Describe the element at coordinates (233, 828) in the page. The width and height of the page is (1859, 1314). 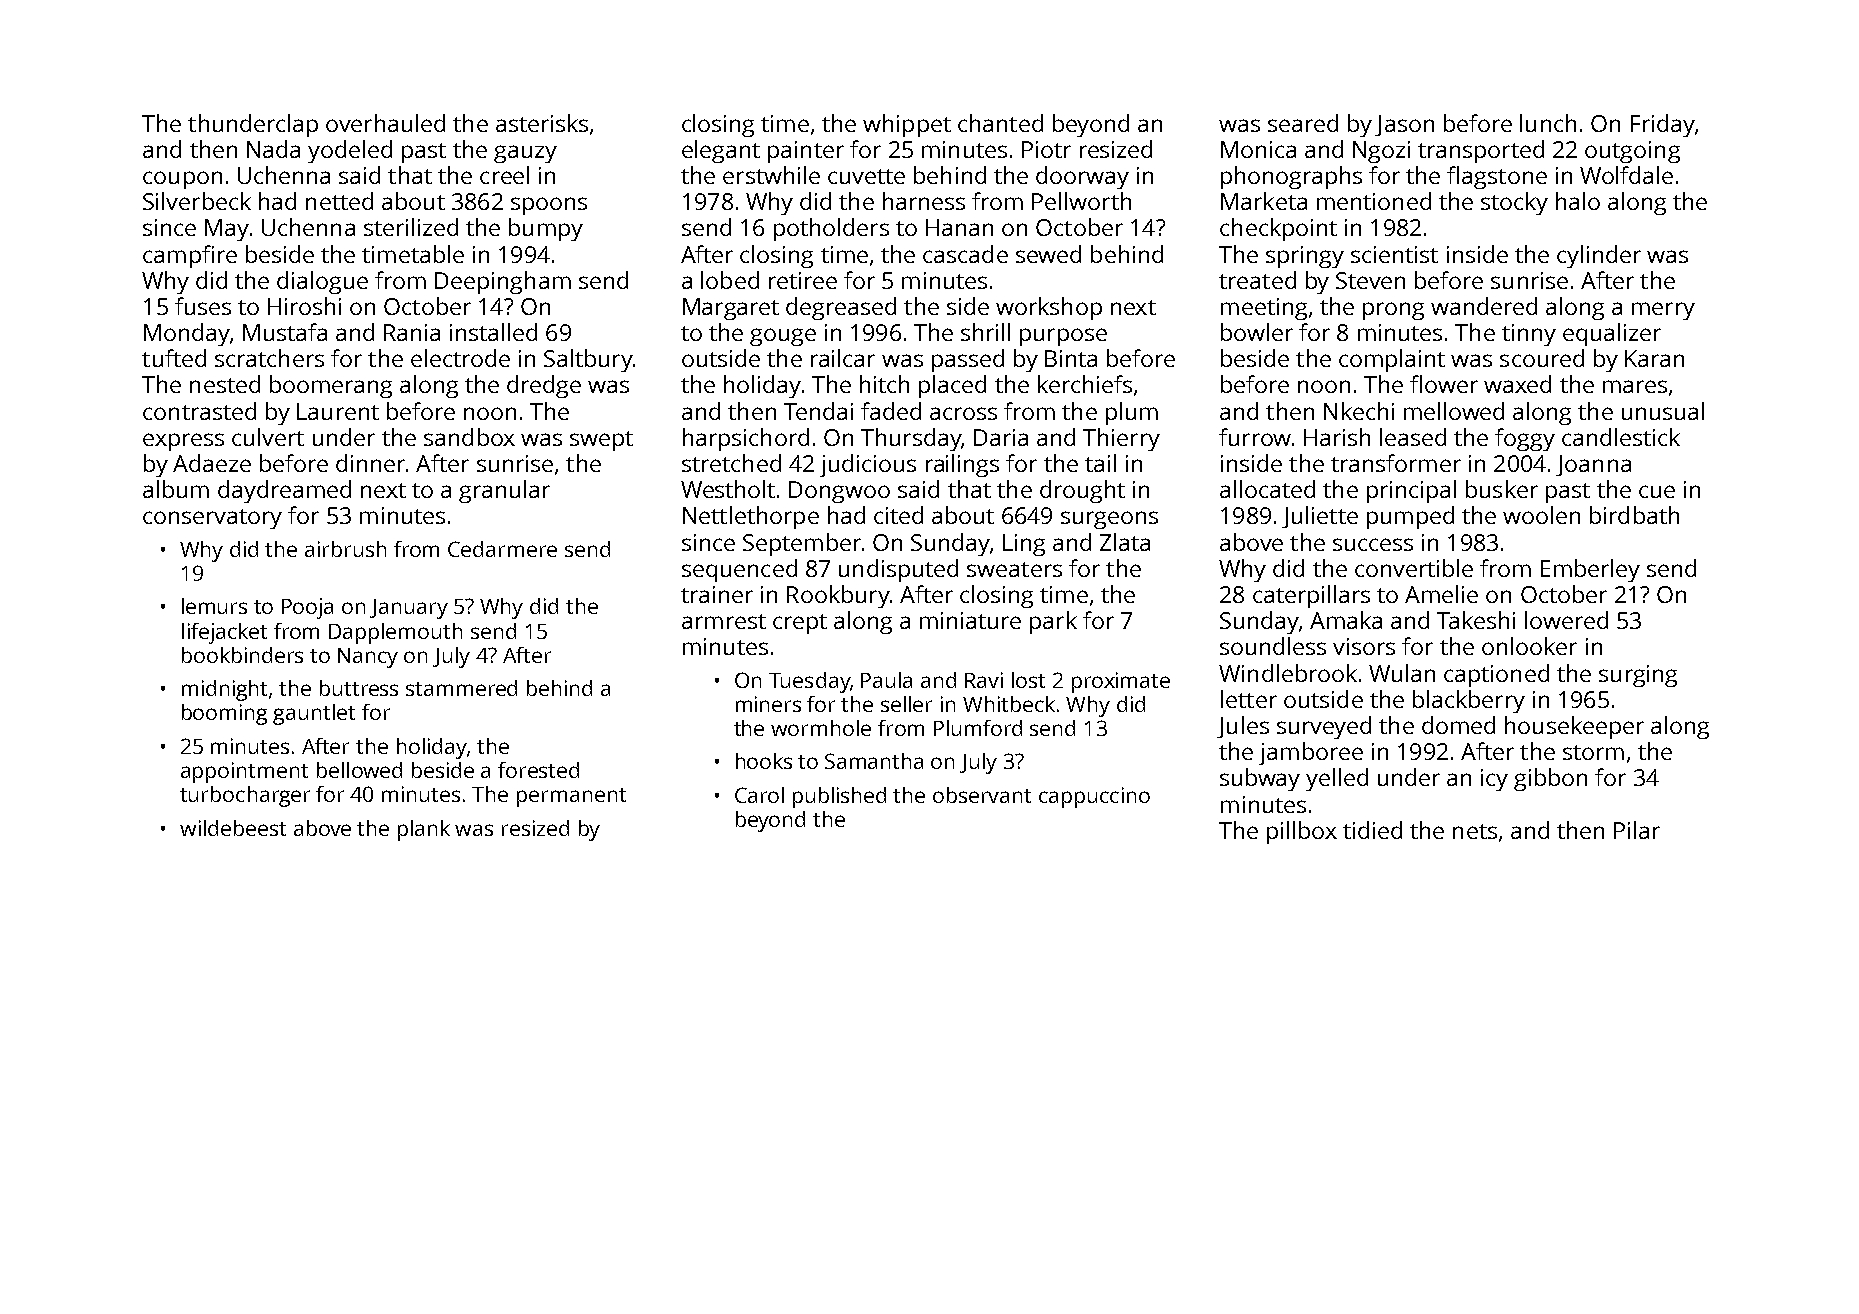
I see `wildebeest` at that location.
